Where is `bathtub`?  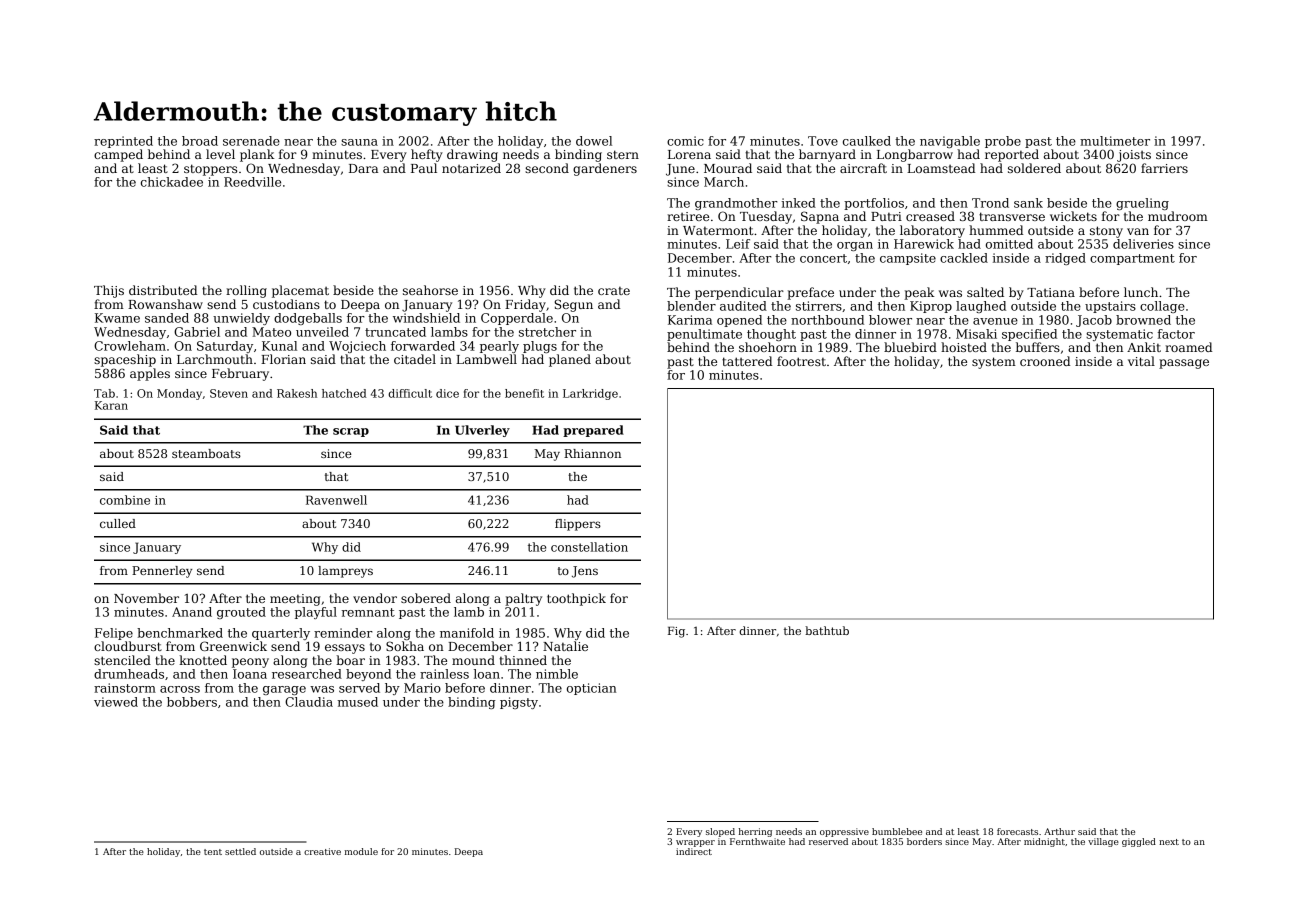
bathtub is located at coordinates (827, 630).
